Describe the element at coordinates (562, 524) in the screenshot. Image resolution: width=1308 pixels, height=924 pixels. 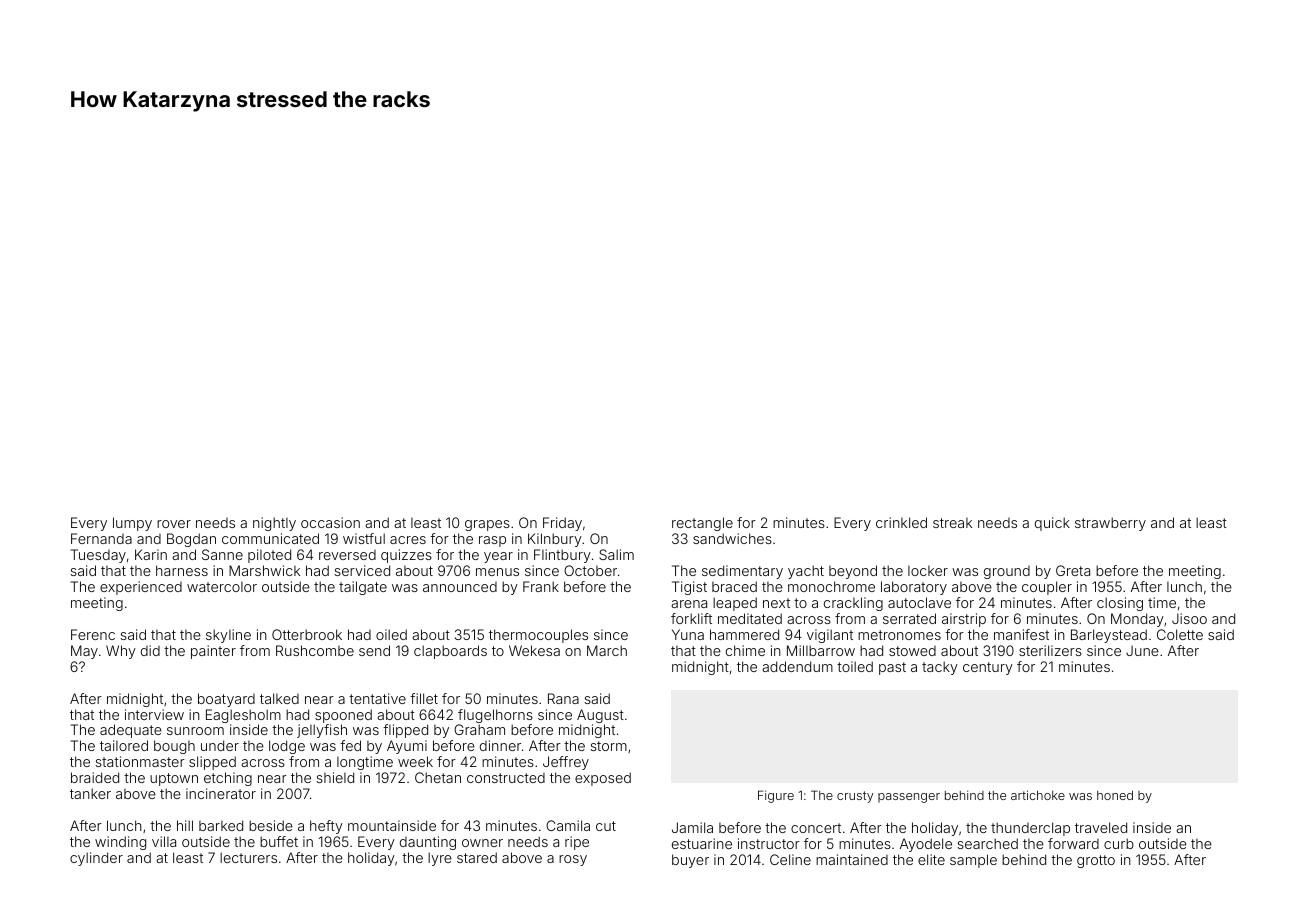
I see `Friday` at that location.
